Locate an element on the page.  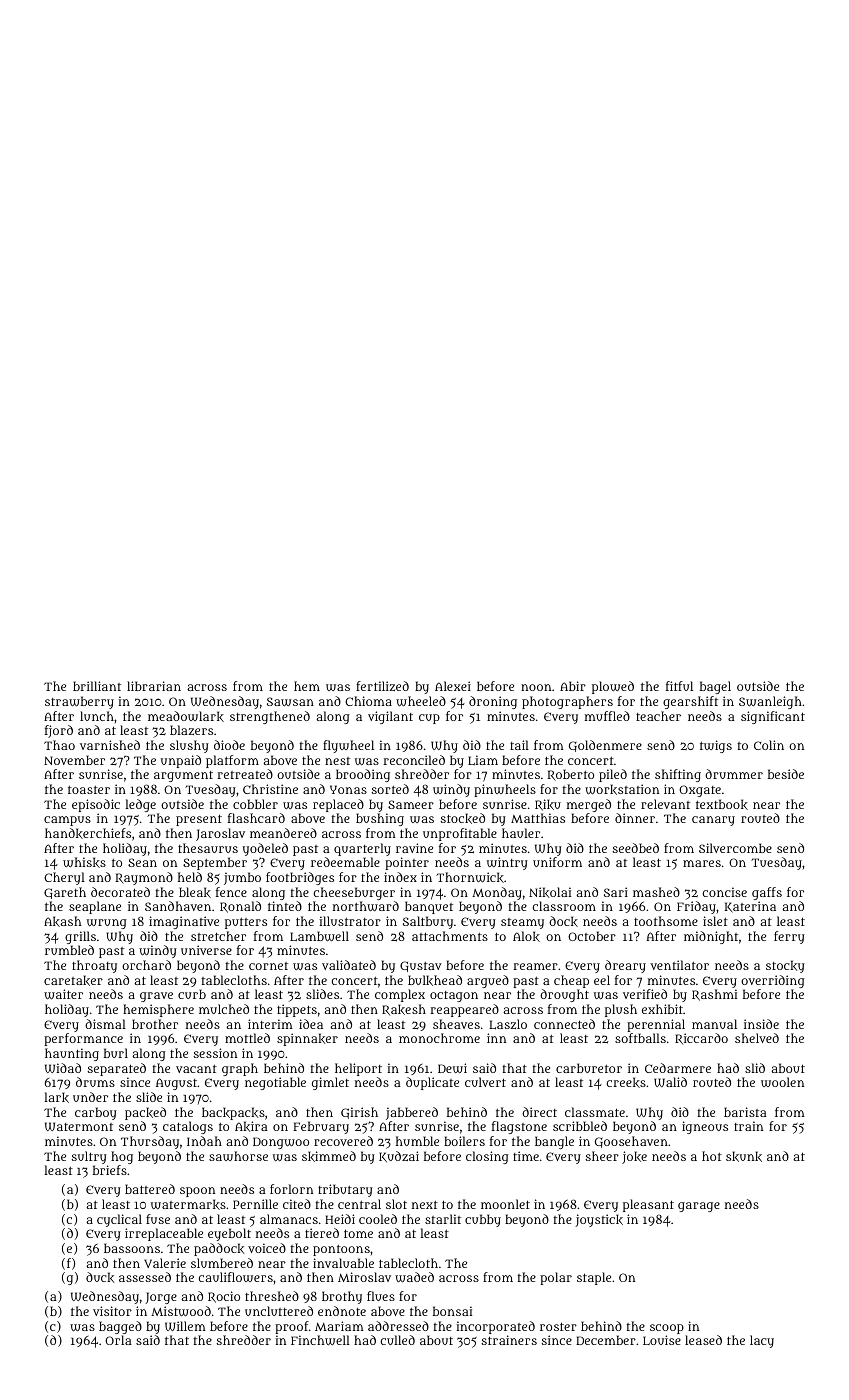
Orla is located at coordinates (118, 1340).
